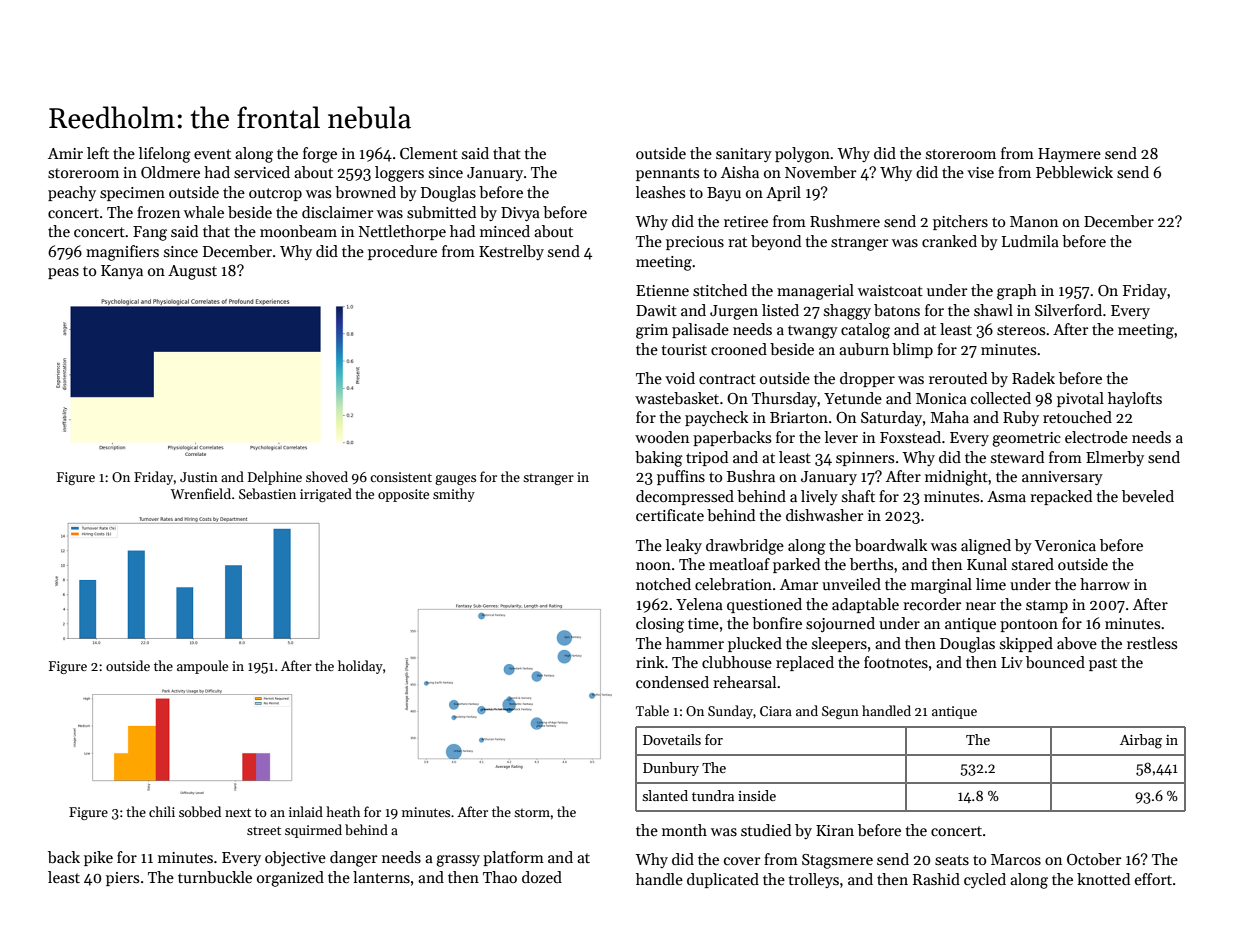  I want to click on Haymere, so click(1069, 155).
